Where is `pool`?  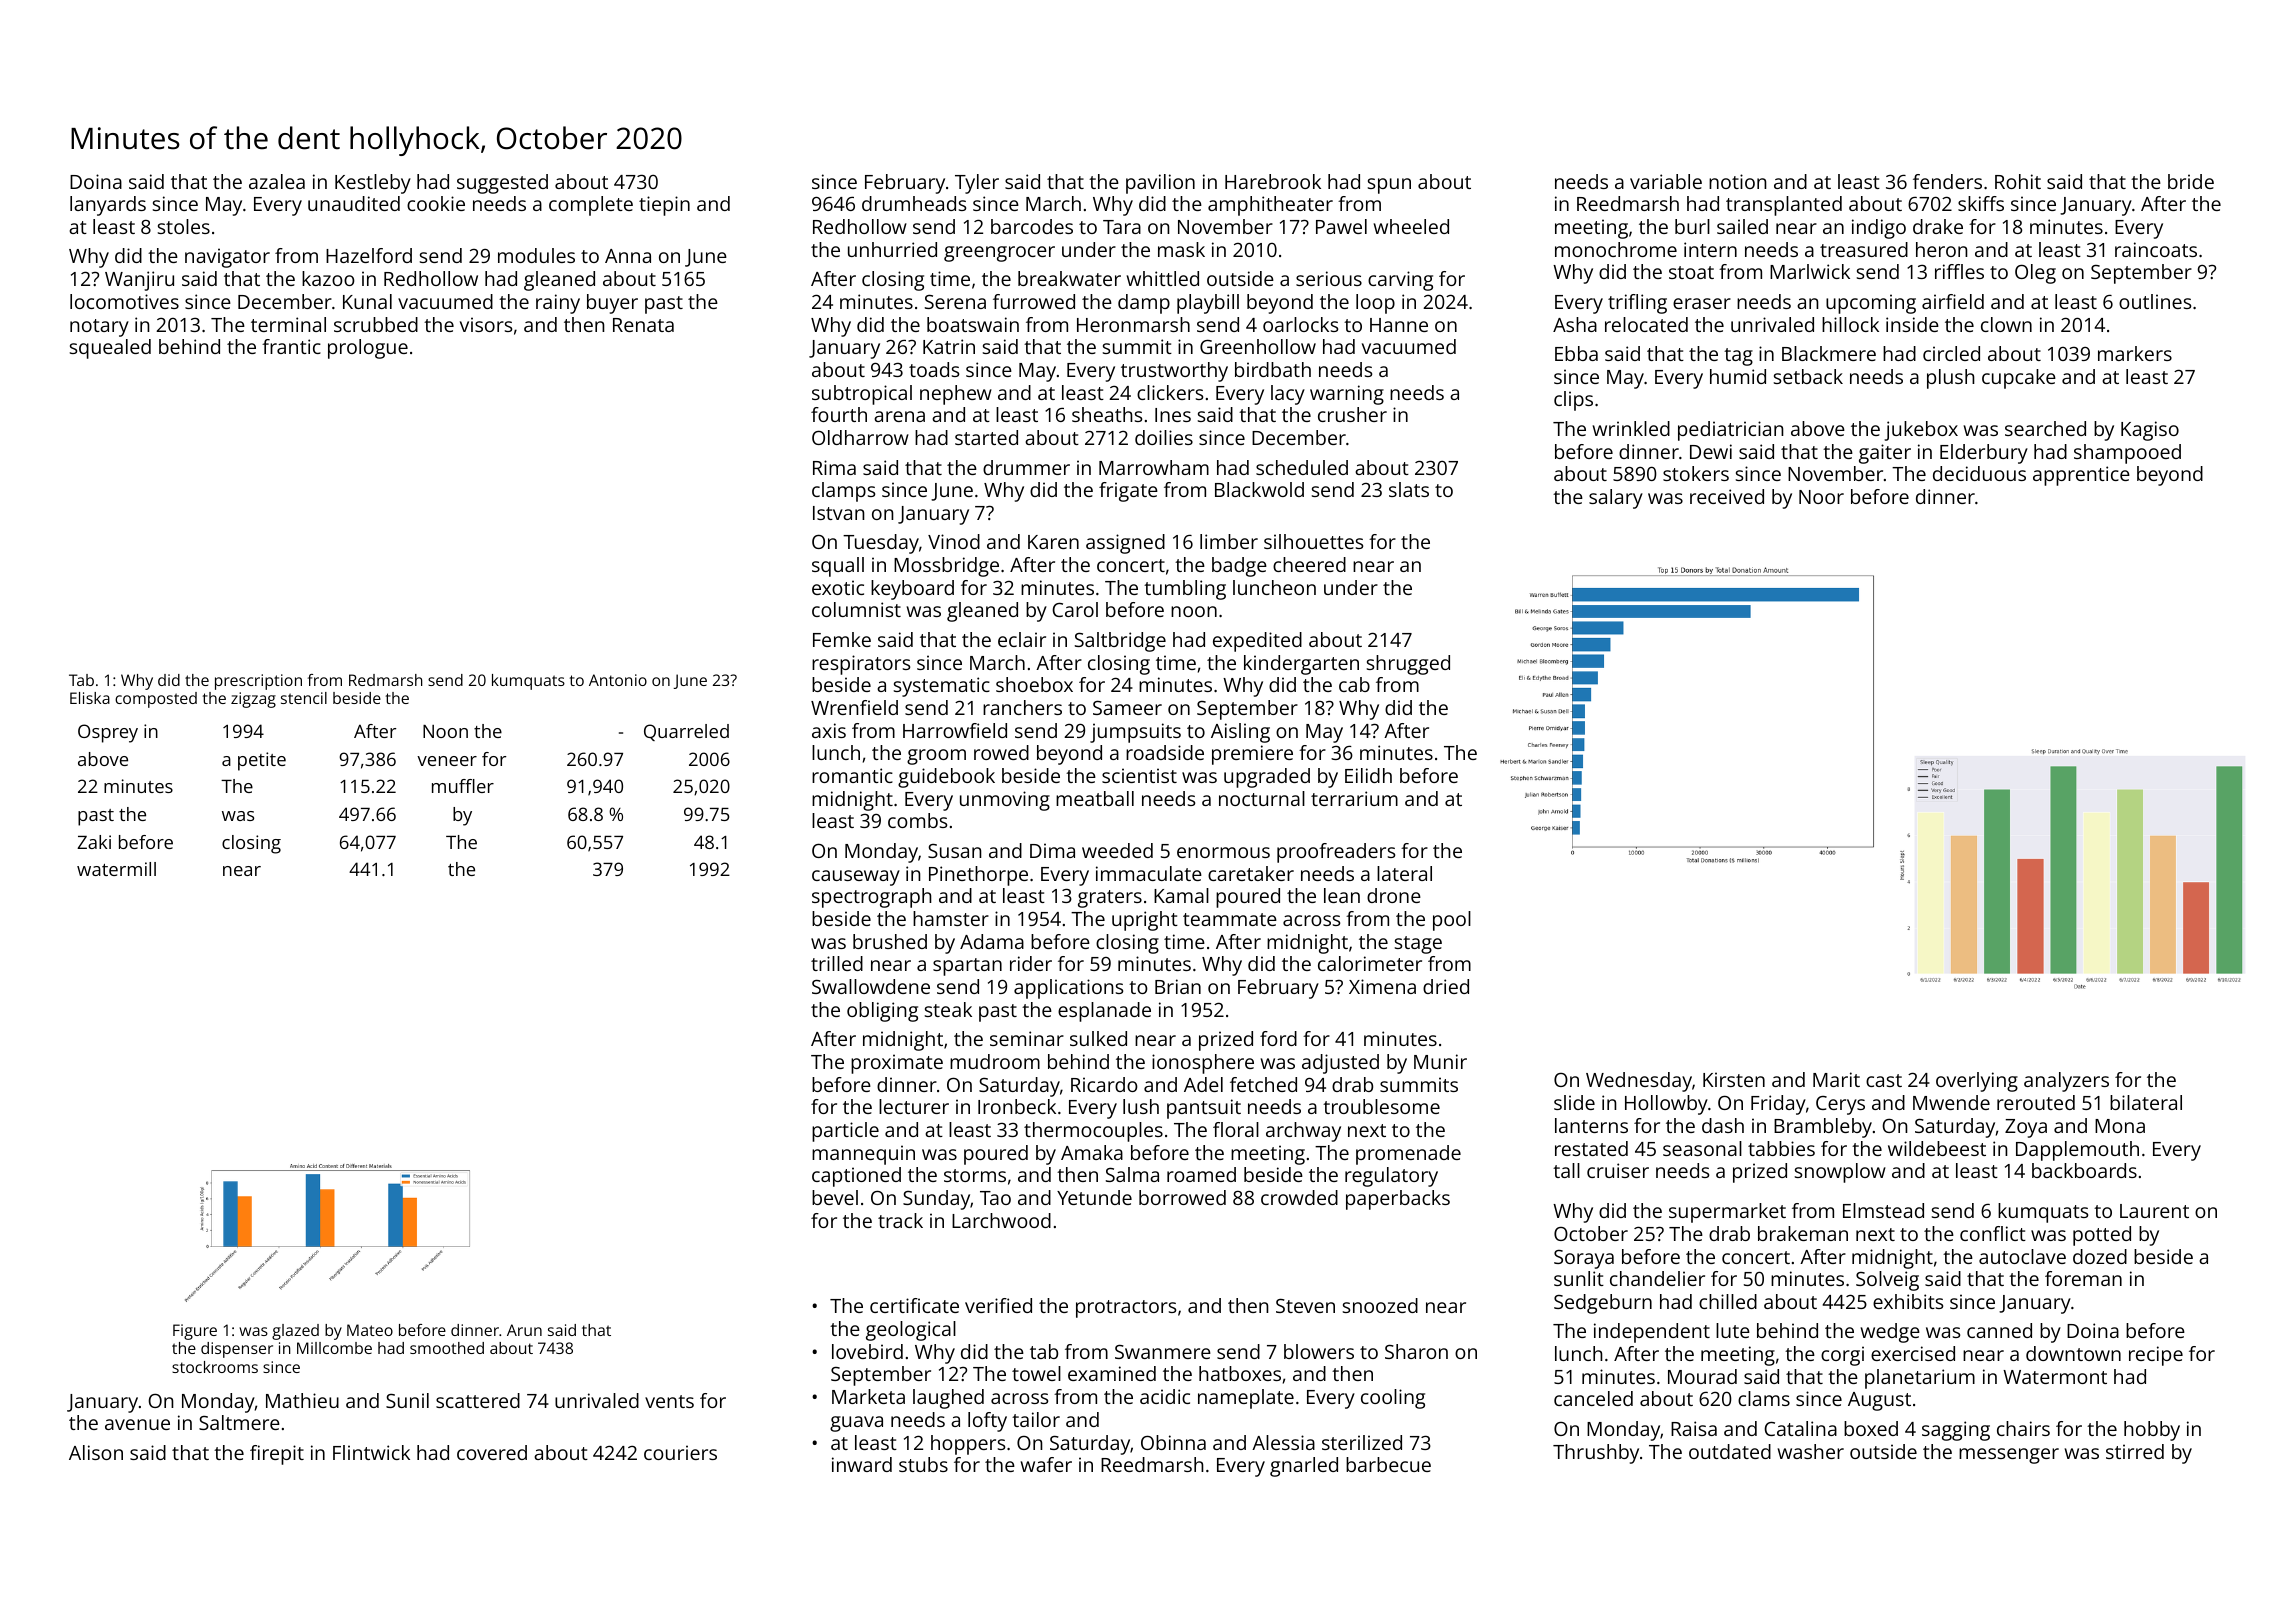
pool is located at coordinates (1452, 921).
